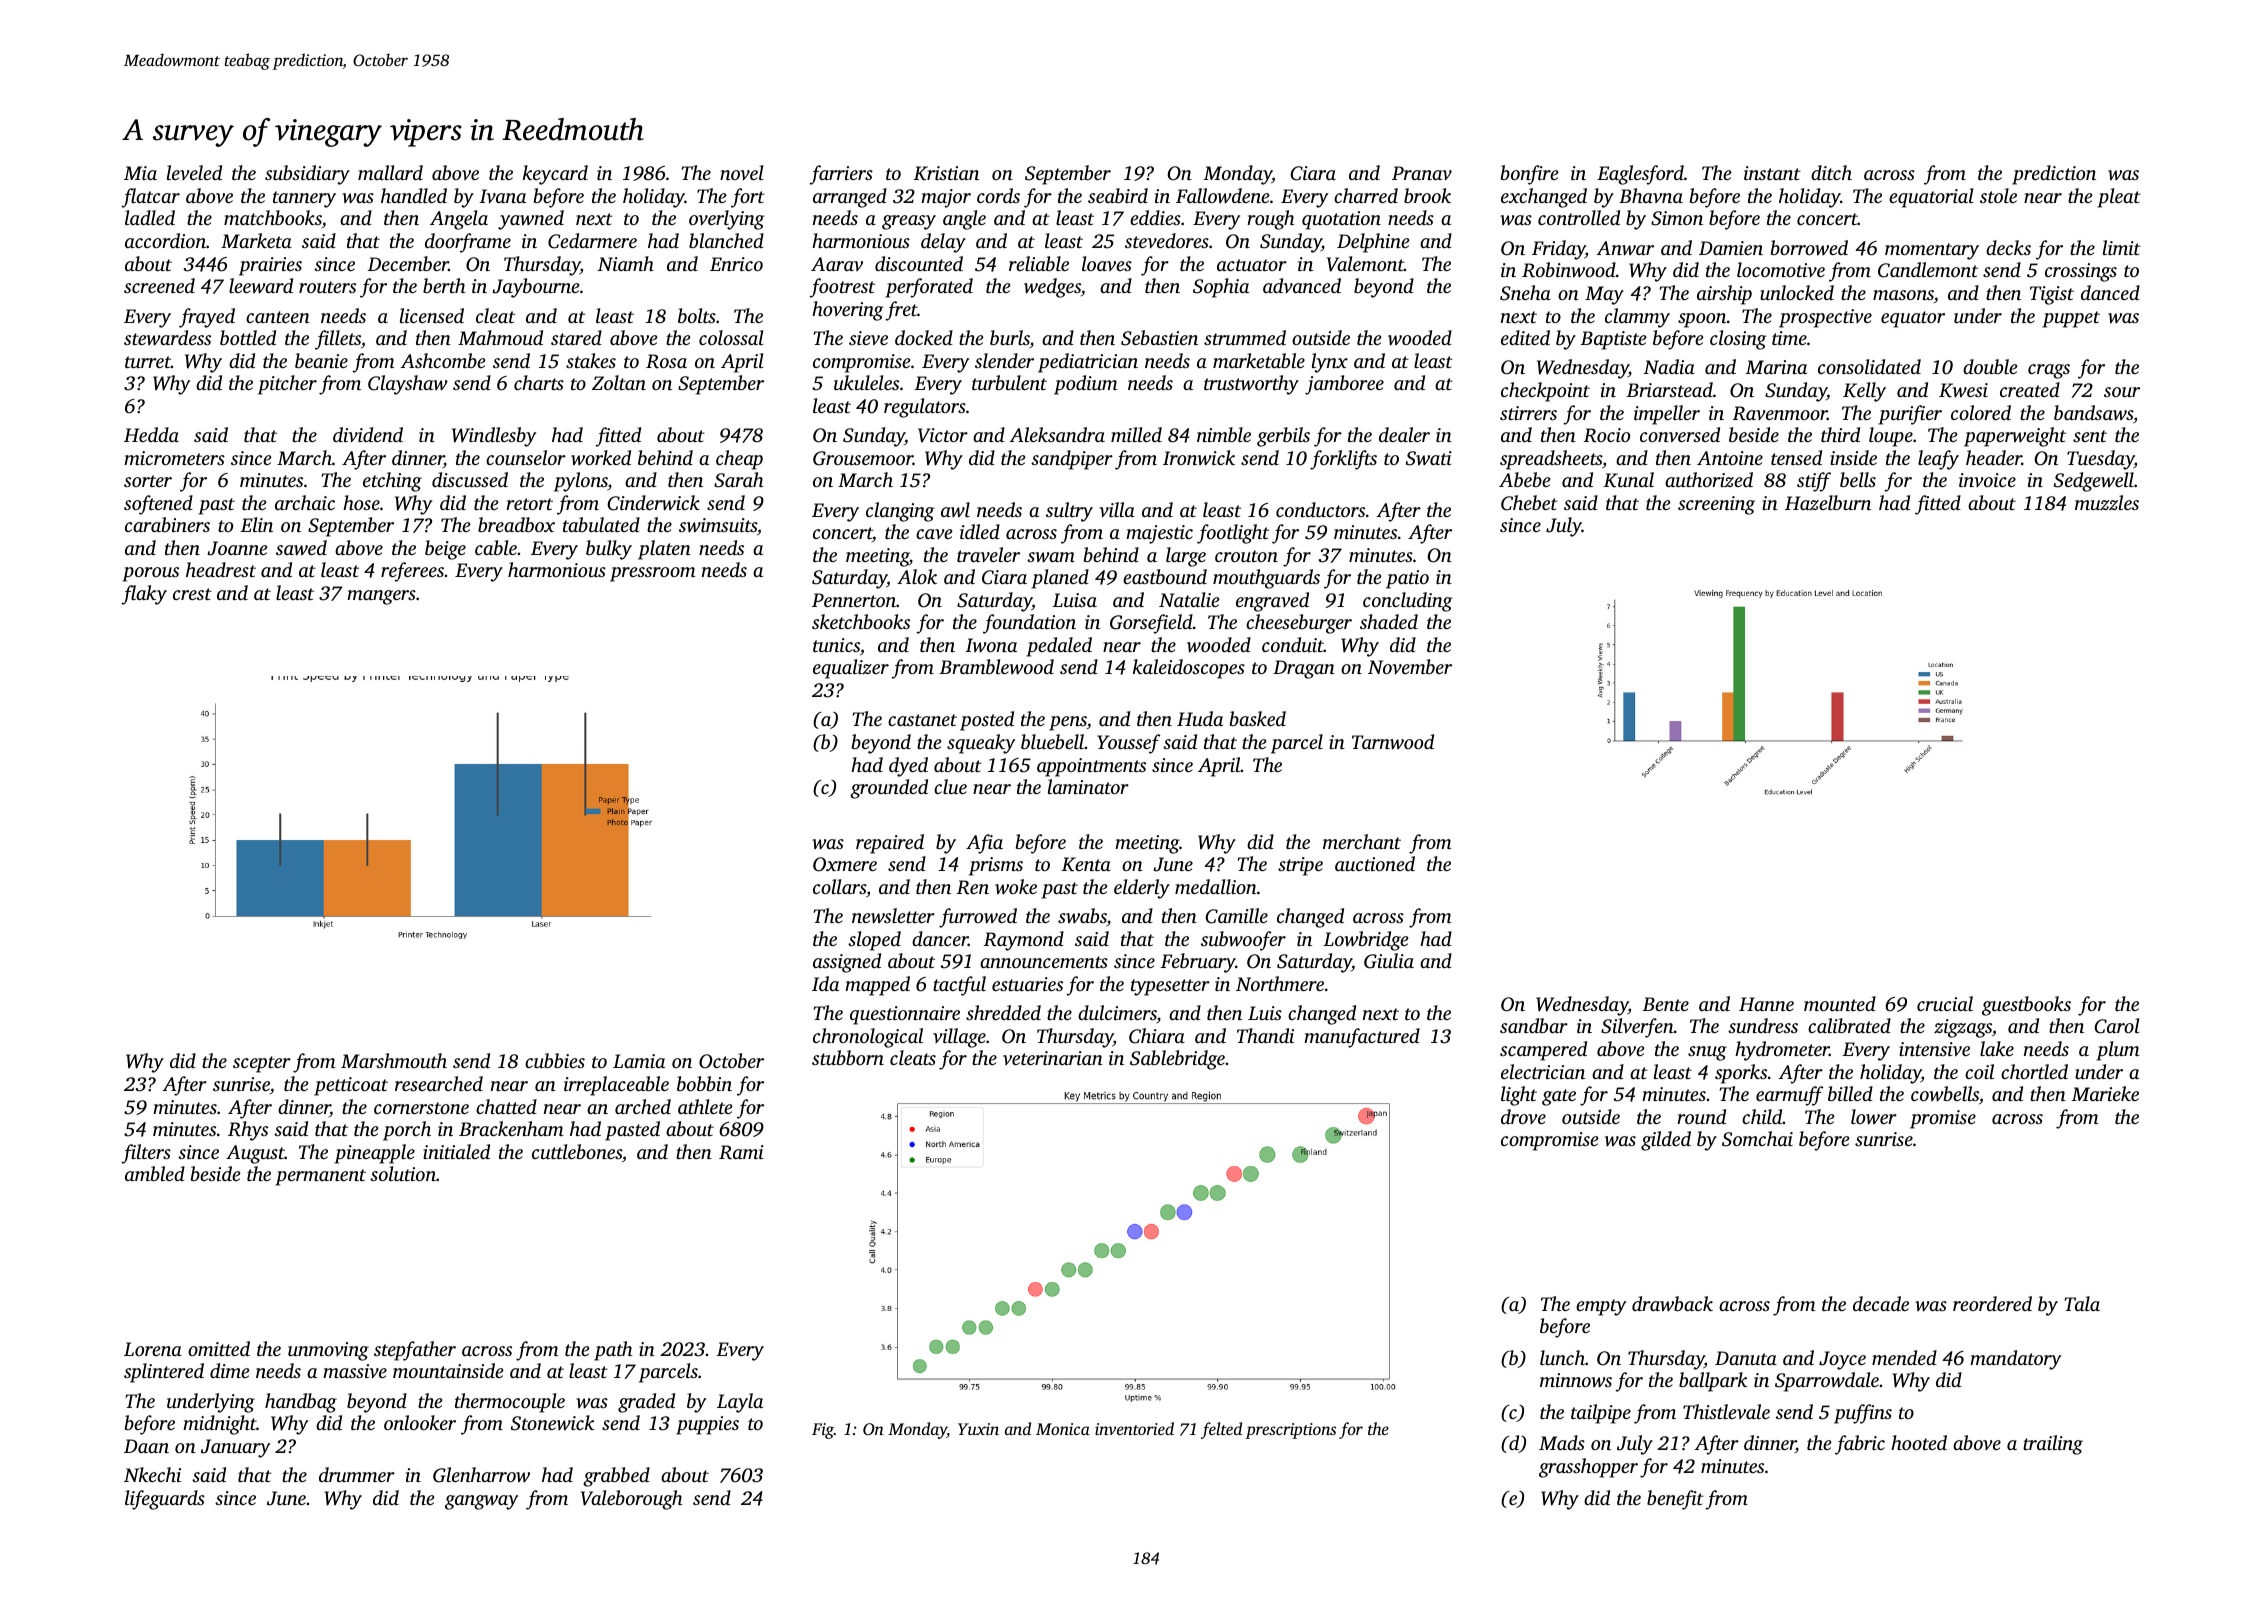 This screenshot has width=2264, height=1601. I want to click on bonfire, so click(1530, 175).
